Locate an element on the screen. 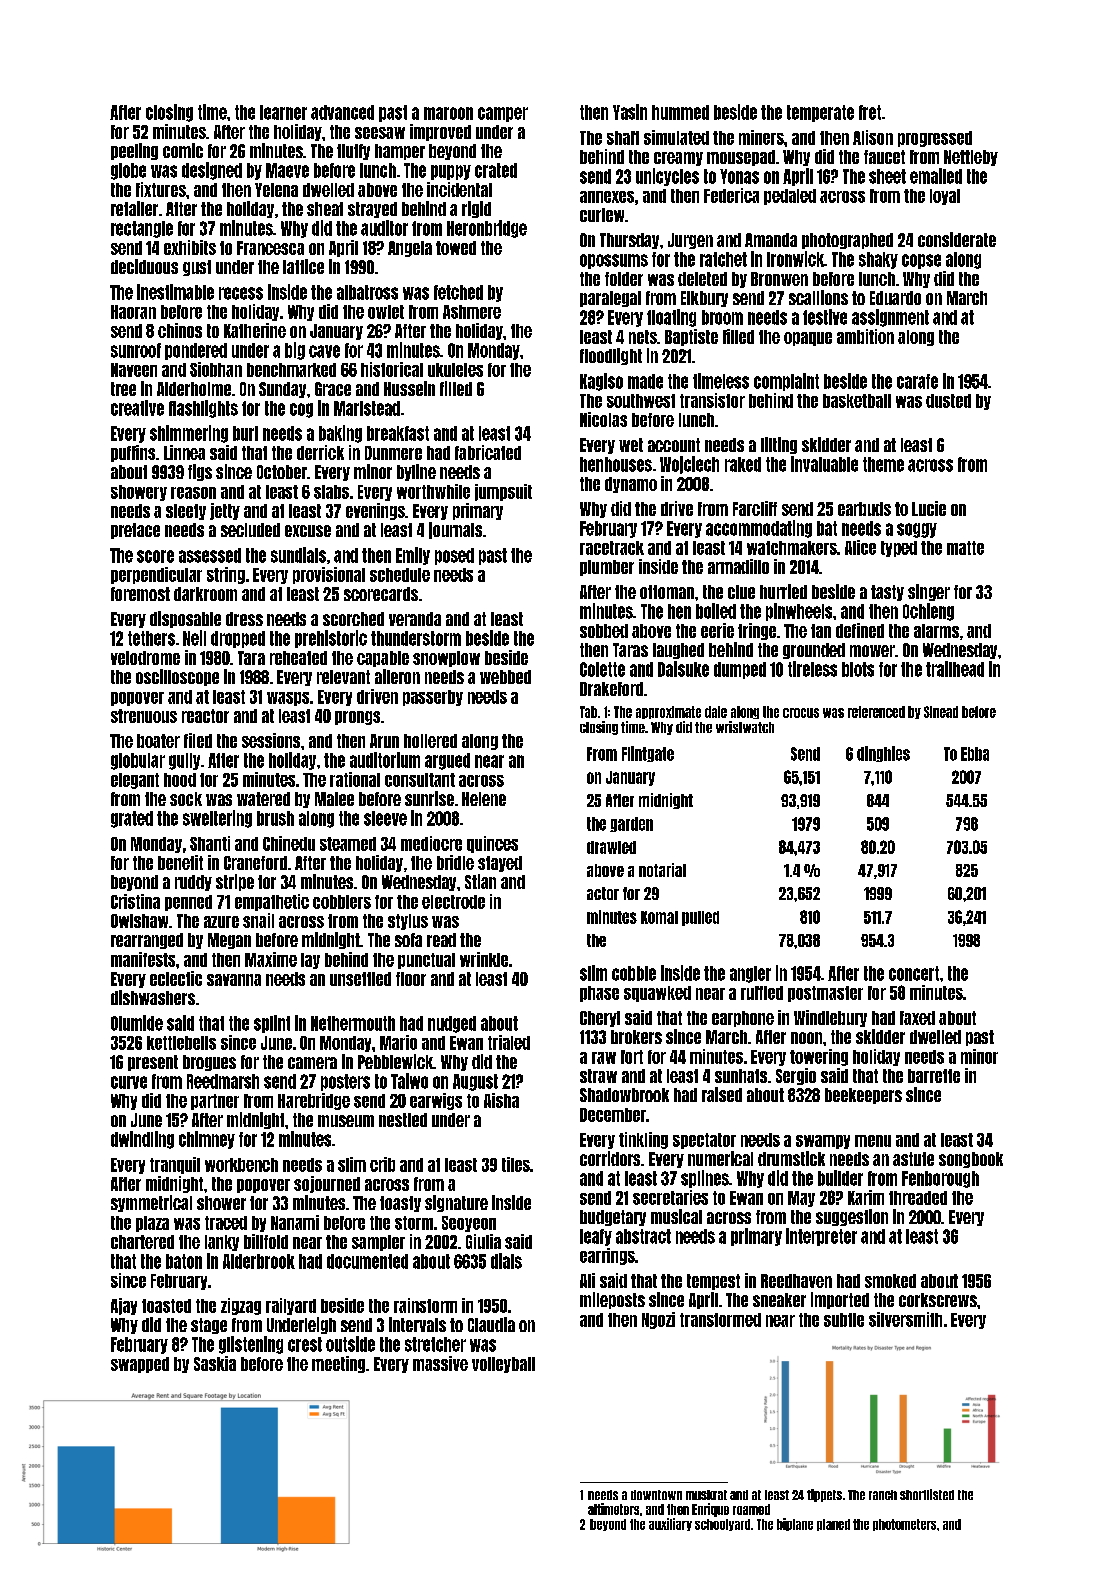  Lucie is located at coordinates (929, 508).
